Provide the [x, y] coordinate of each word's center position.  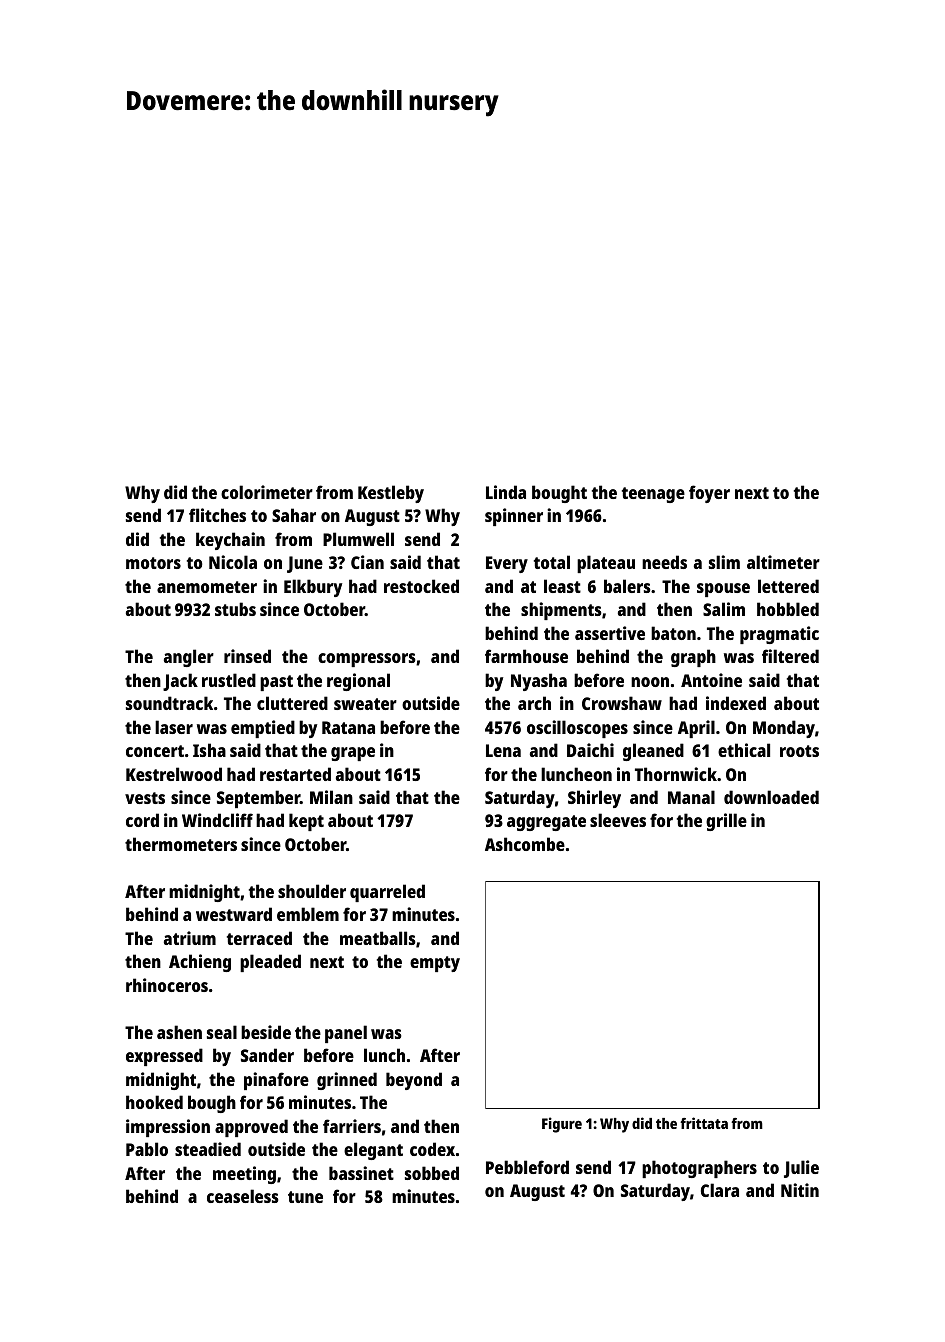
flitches [217, 515]
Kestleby [391, 494]
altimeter [783, 562]
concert [155, 751]
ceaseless [243, 1196]
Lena [503, 750]
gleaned [653, 752]
